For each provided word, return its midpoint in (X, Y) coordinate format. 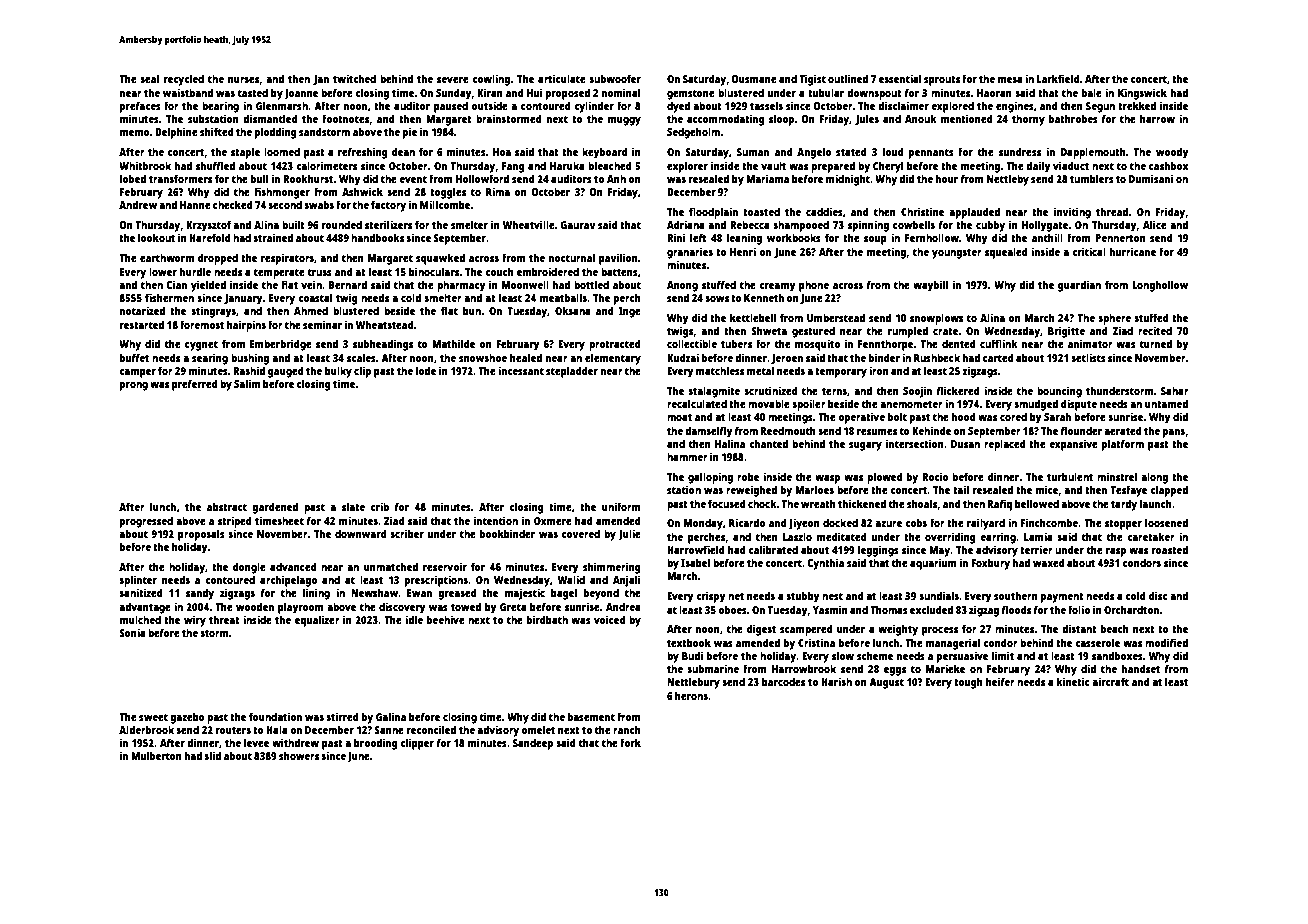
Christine (922, 211)
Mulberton (156, 755)
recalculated (697, 403)
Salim (247, 383)
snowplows (936, 319)
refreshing (363, 153)
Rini (676, 237)
